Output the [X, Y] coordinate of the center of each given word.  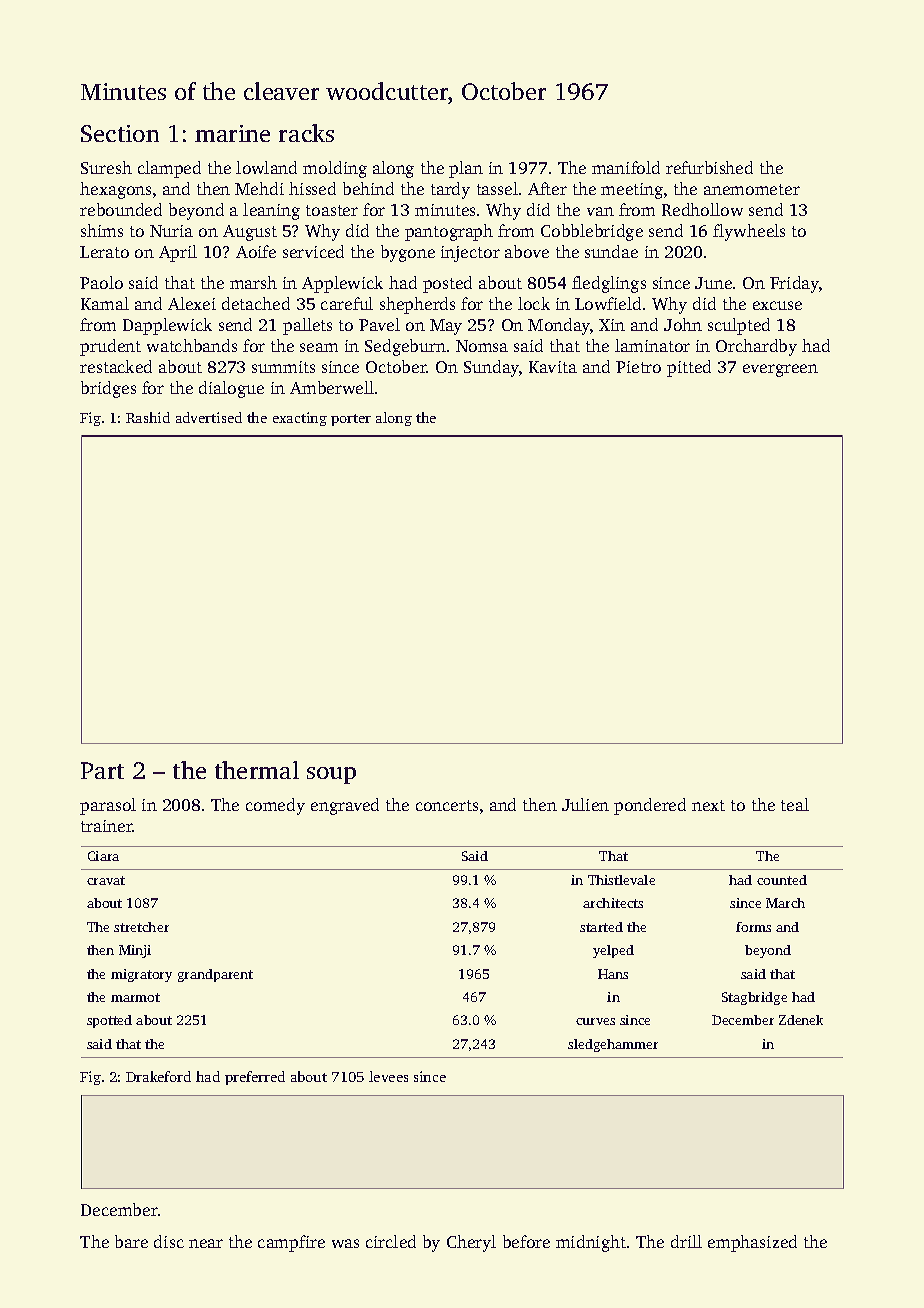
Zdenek [801, 1020]
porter [351, 420]
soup [331, 775]
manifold [626, 167]
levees [388, 1076]
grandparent [215, 975]
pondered [650, 806]
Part [102, 770]
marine [232, 133]
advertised [209, 417]
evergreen [780, 370]
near [206, 1243]
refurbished [709, 167]
